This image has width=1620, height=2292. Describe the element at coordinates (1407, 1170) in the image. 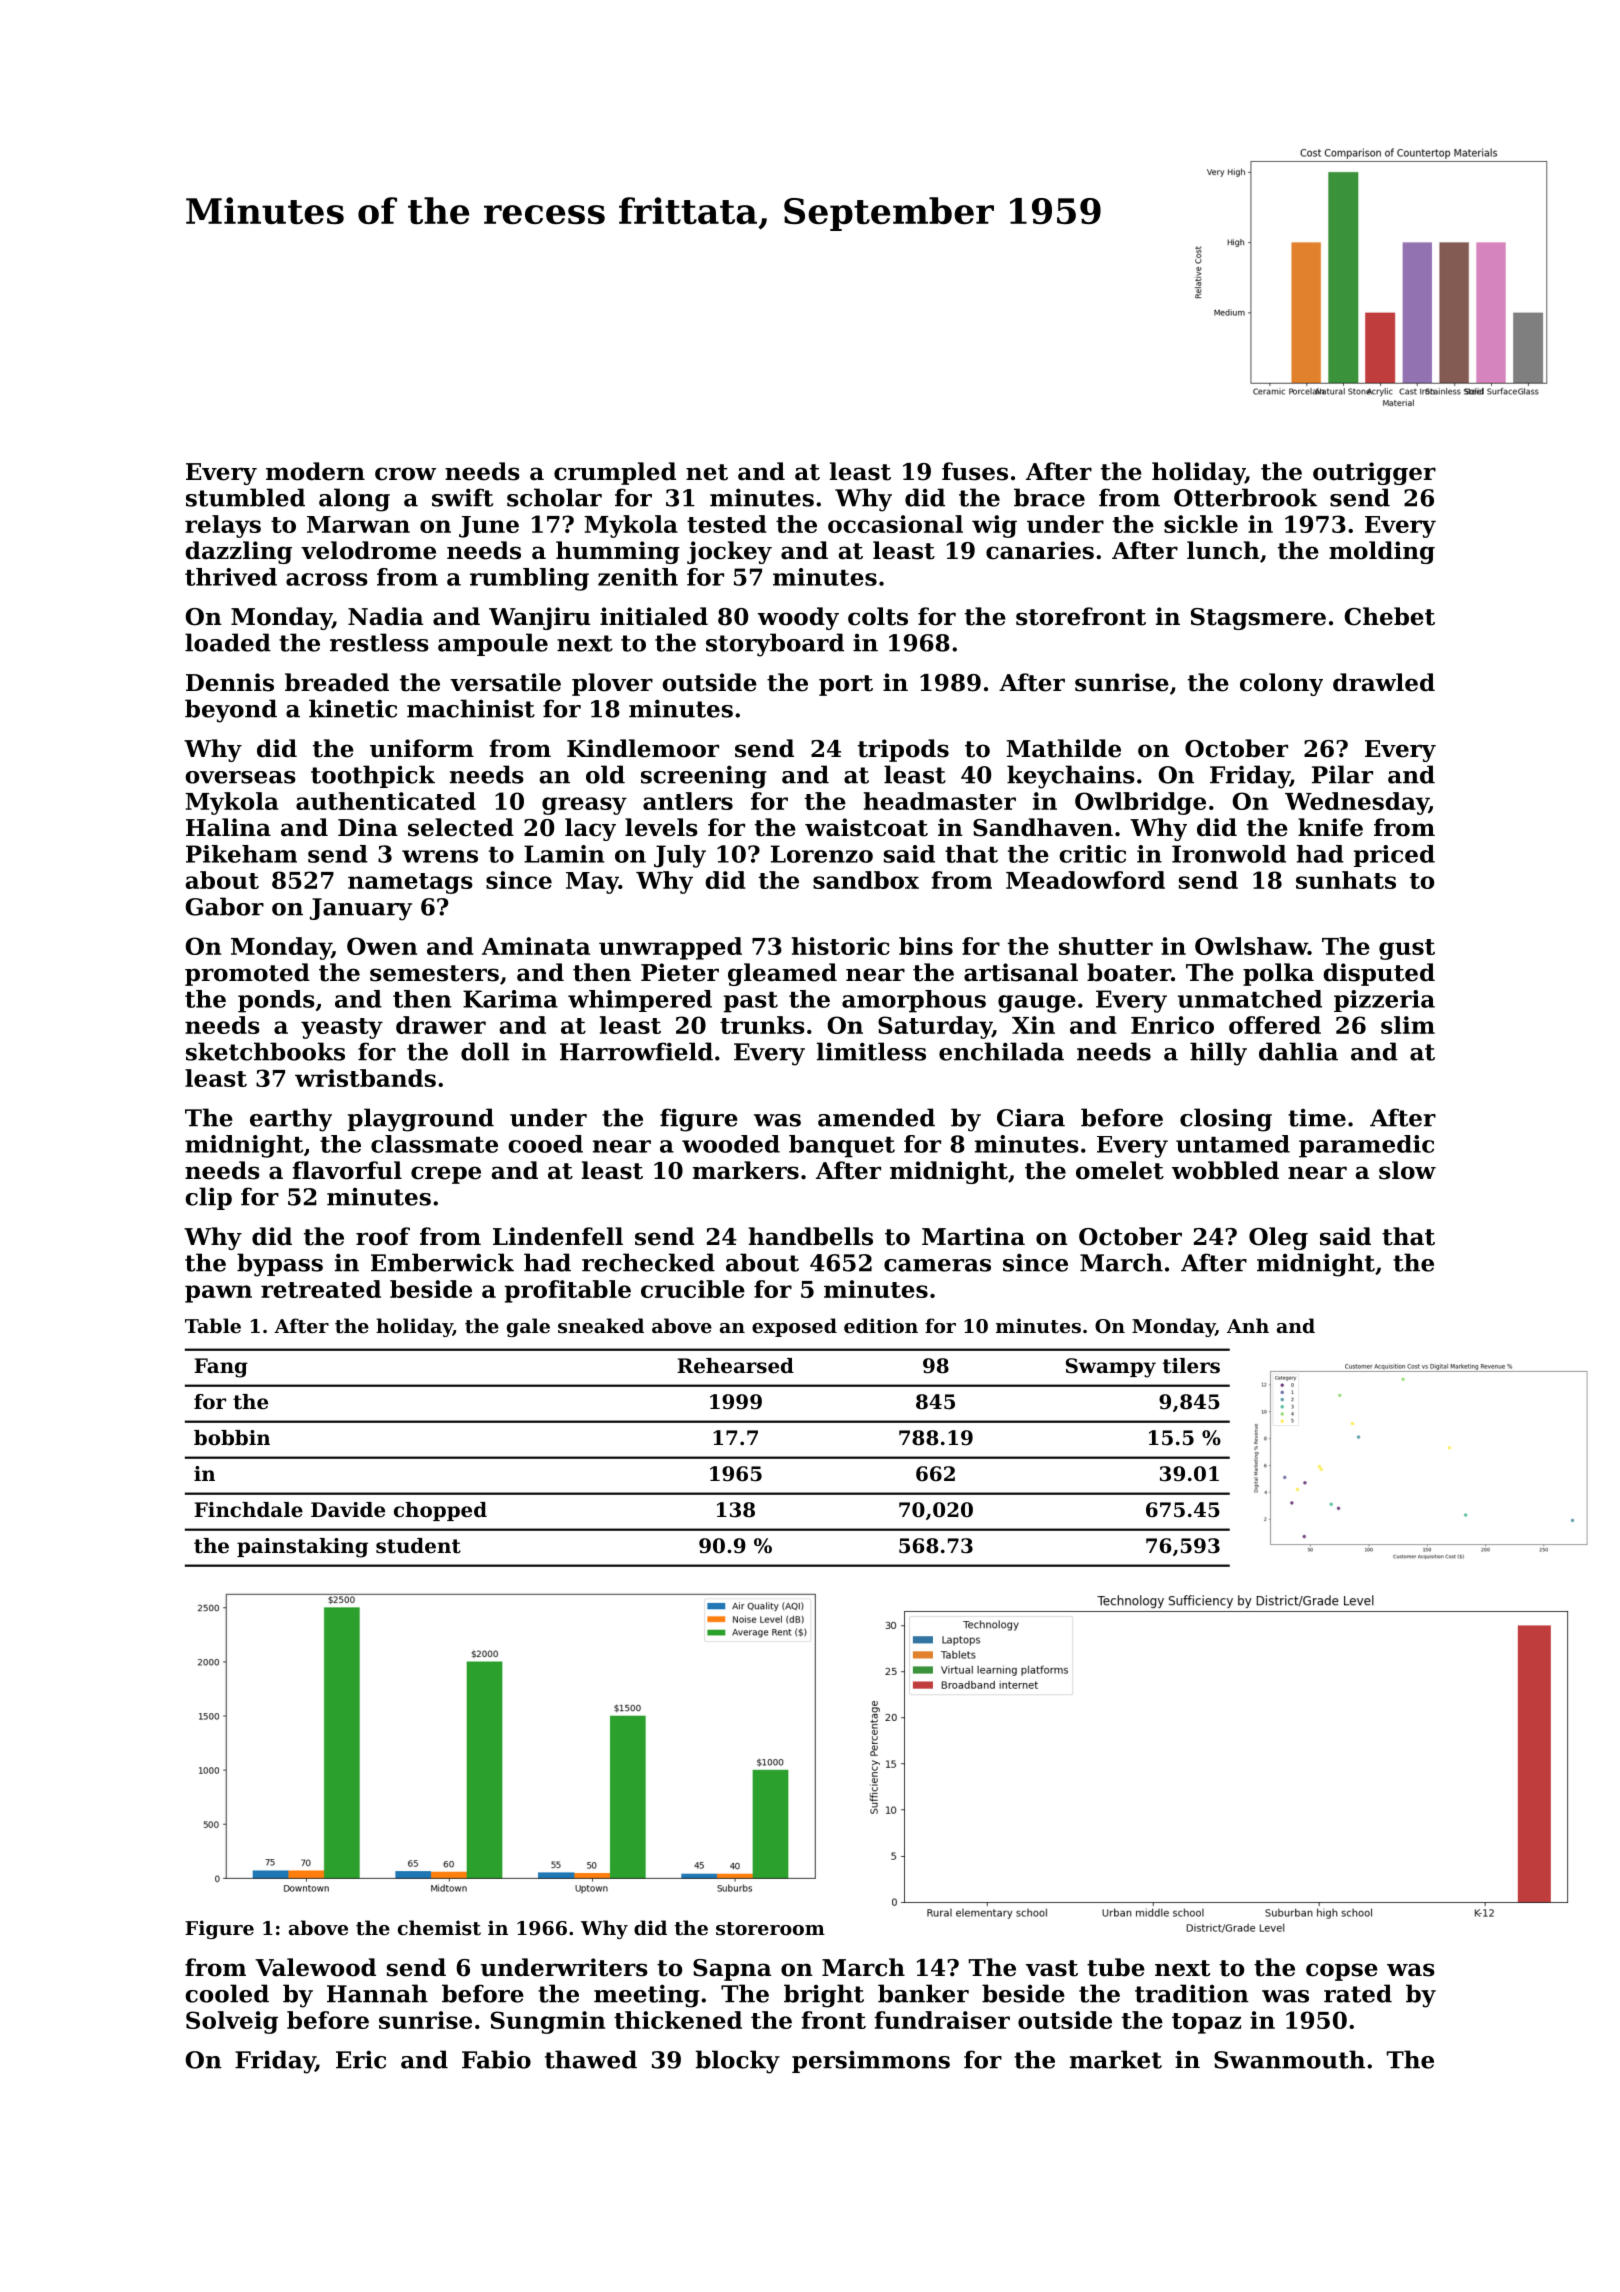

I see `slow` at that location.
